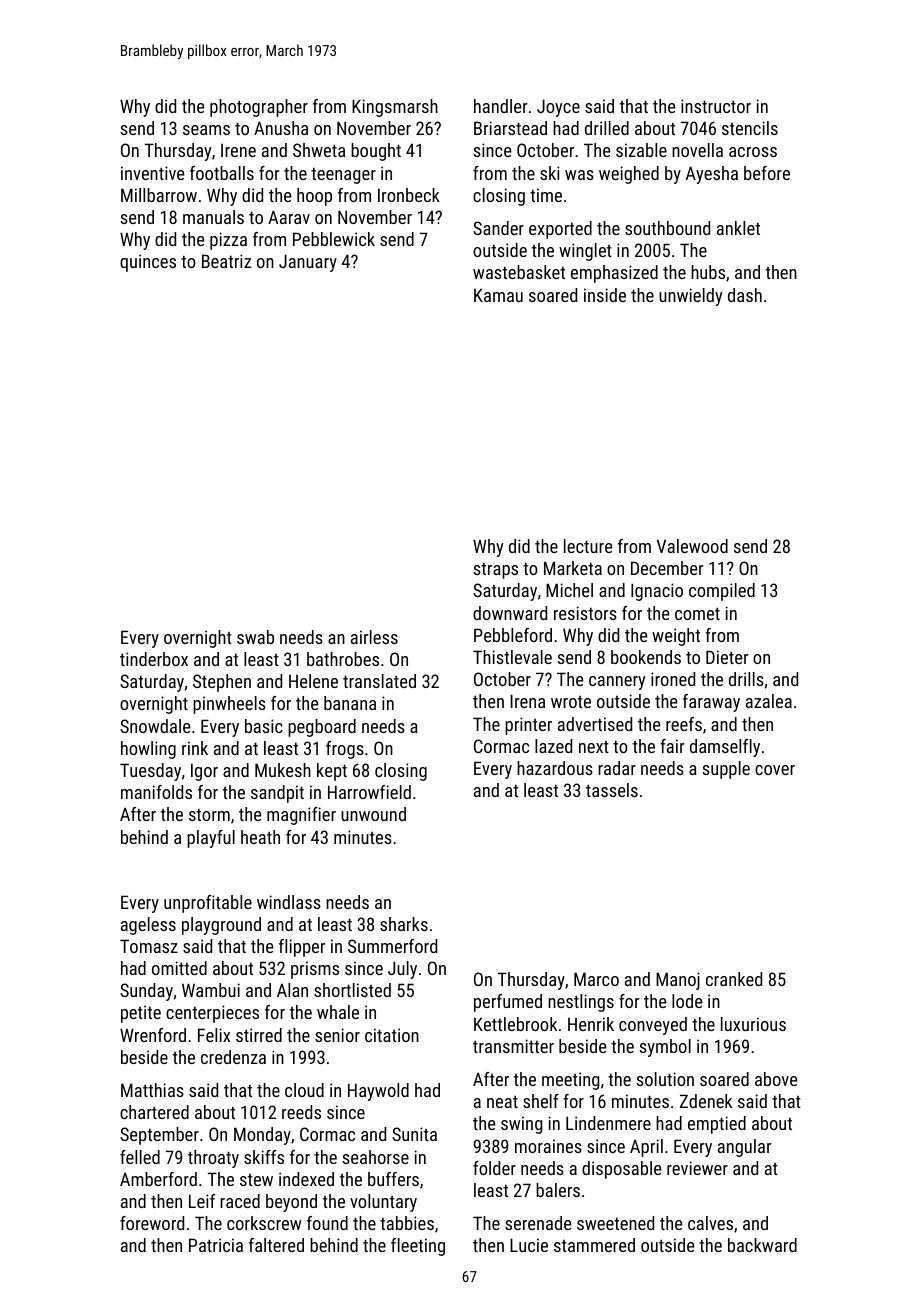 This screenshot has height=1308, width=924. What do you see at coordinates (259, 1035) in the screenshot?
I see `stirred` at bounding box center [259, 1035].
